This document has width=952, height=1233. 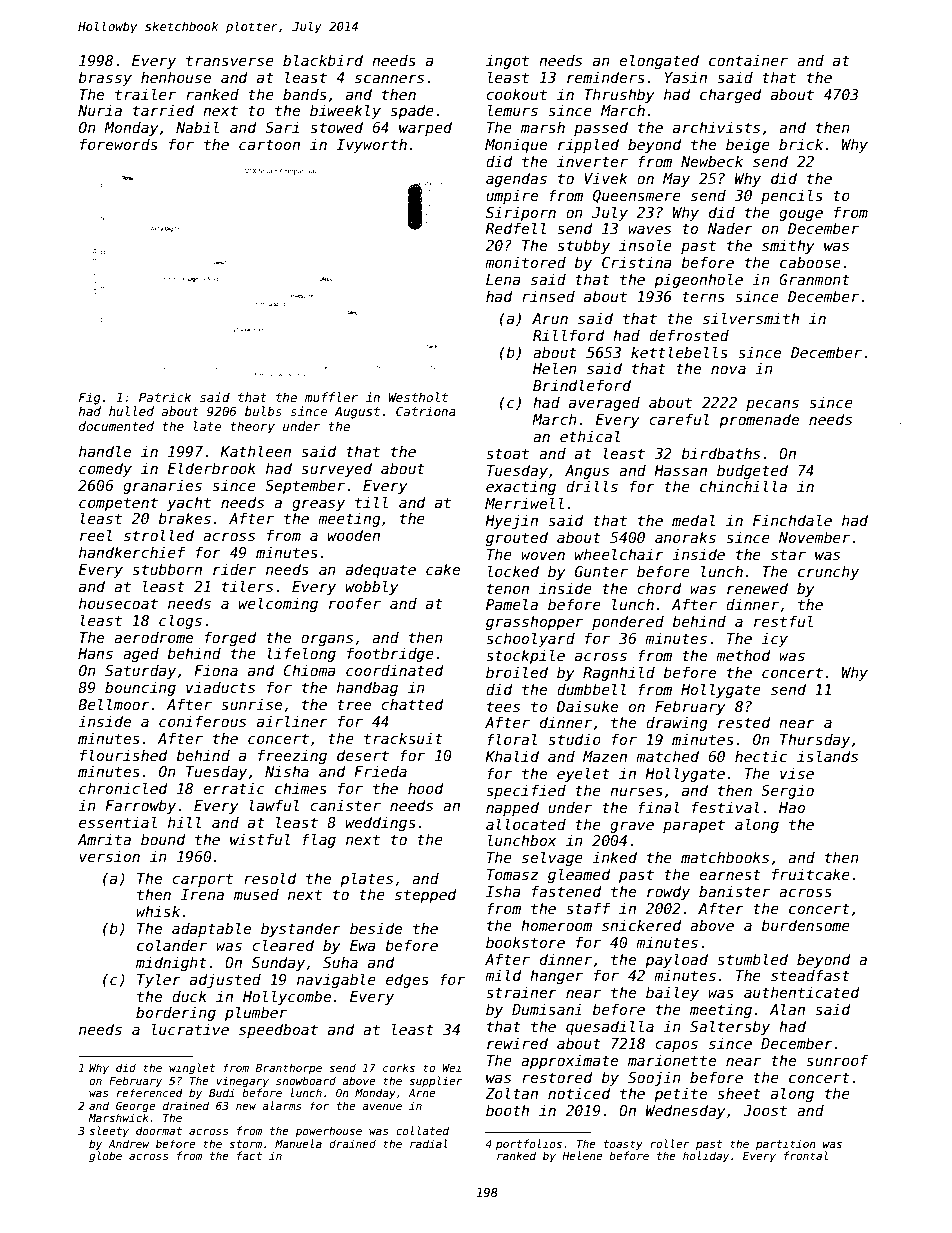 I want to click on bordering, so click(x=176, y=1013).
